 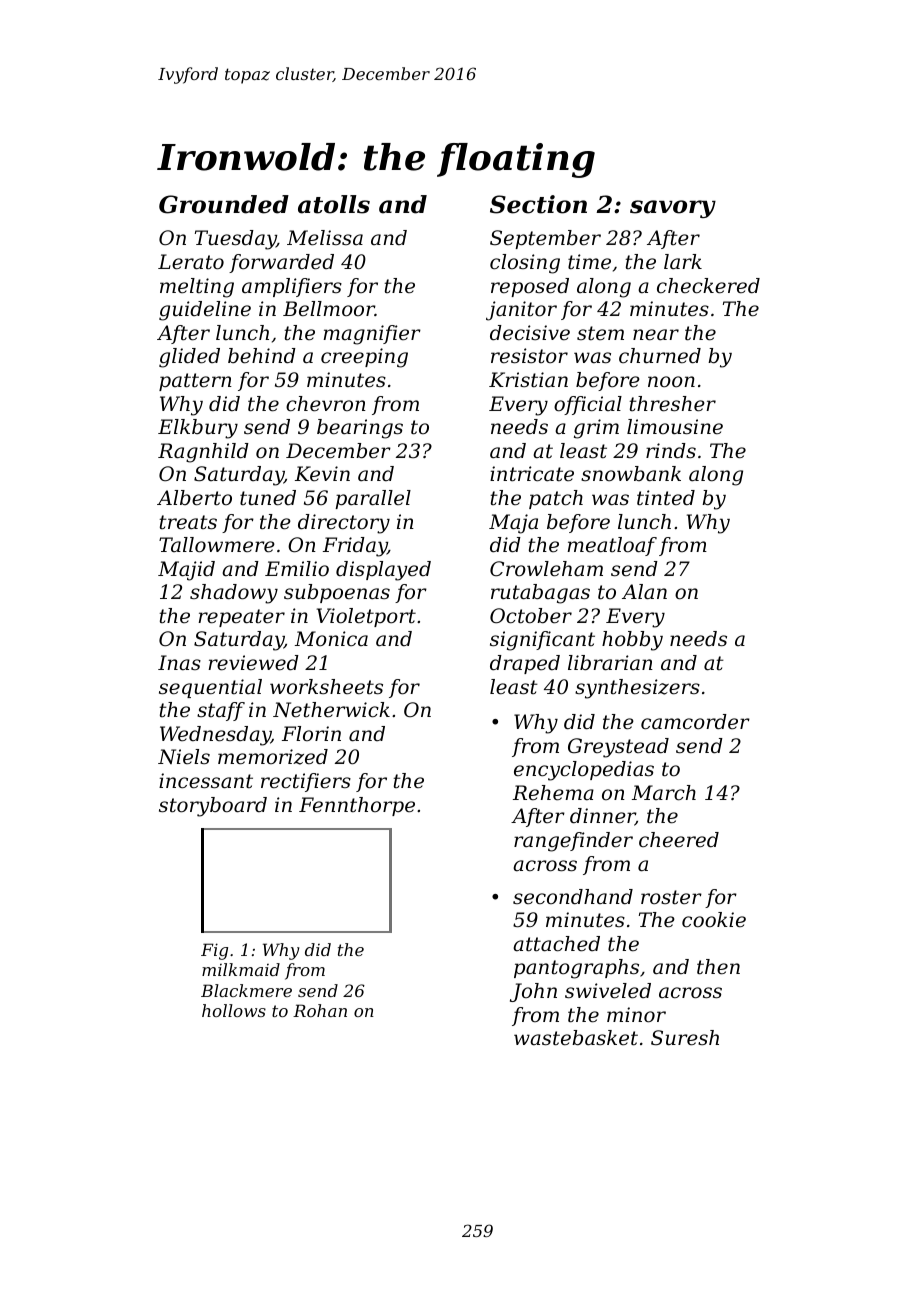 What do you see at coordinates (673, 209) in the document?
I see `savory` at bounding box center [673, 209].
